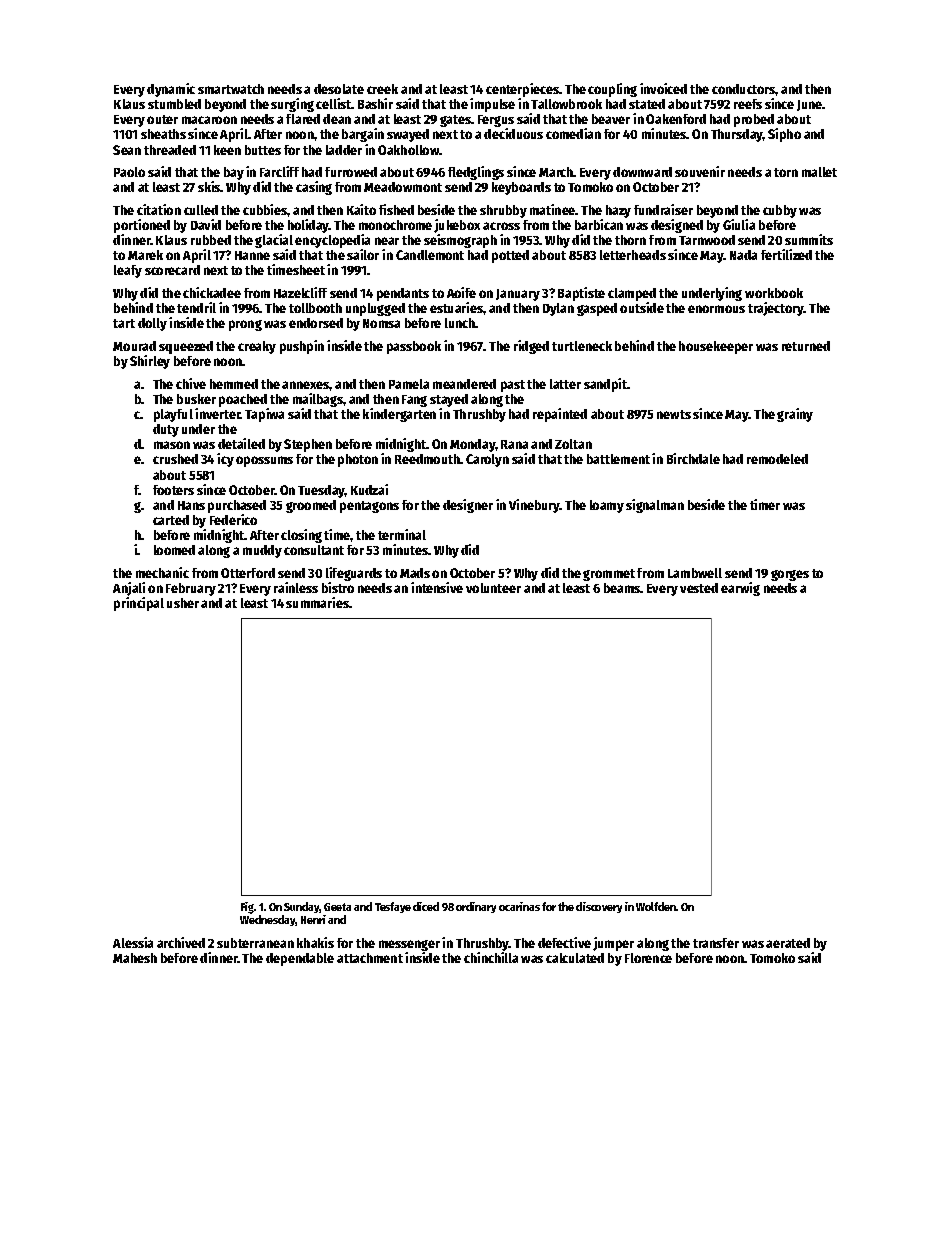 Image resolution: width=952 pixels, height=1233 pixels. Describe the element at coordinates (135, 958) in the document. I see `Mahesh` at that location.
